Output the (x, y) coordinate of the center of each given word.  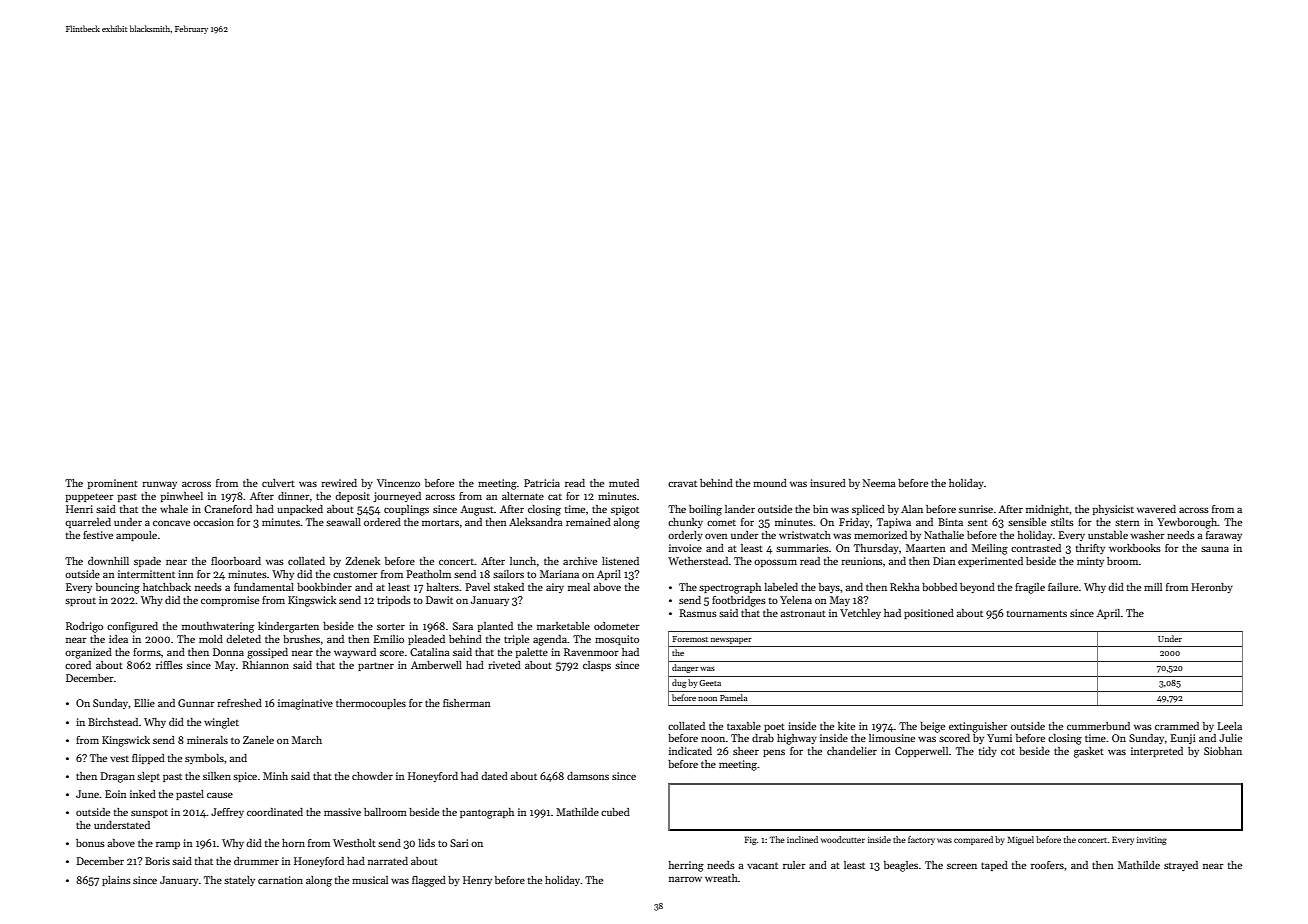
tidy (988, 752)
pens (774, 753)
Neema (879, 483)
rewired (339, 483)
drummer (256, 861)
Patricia (542, 483)
